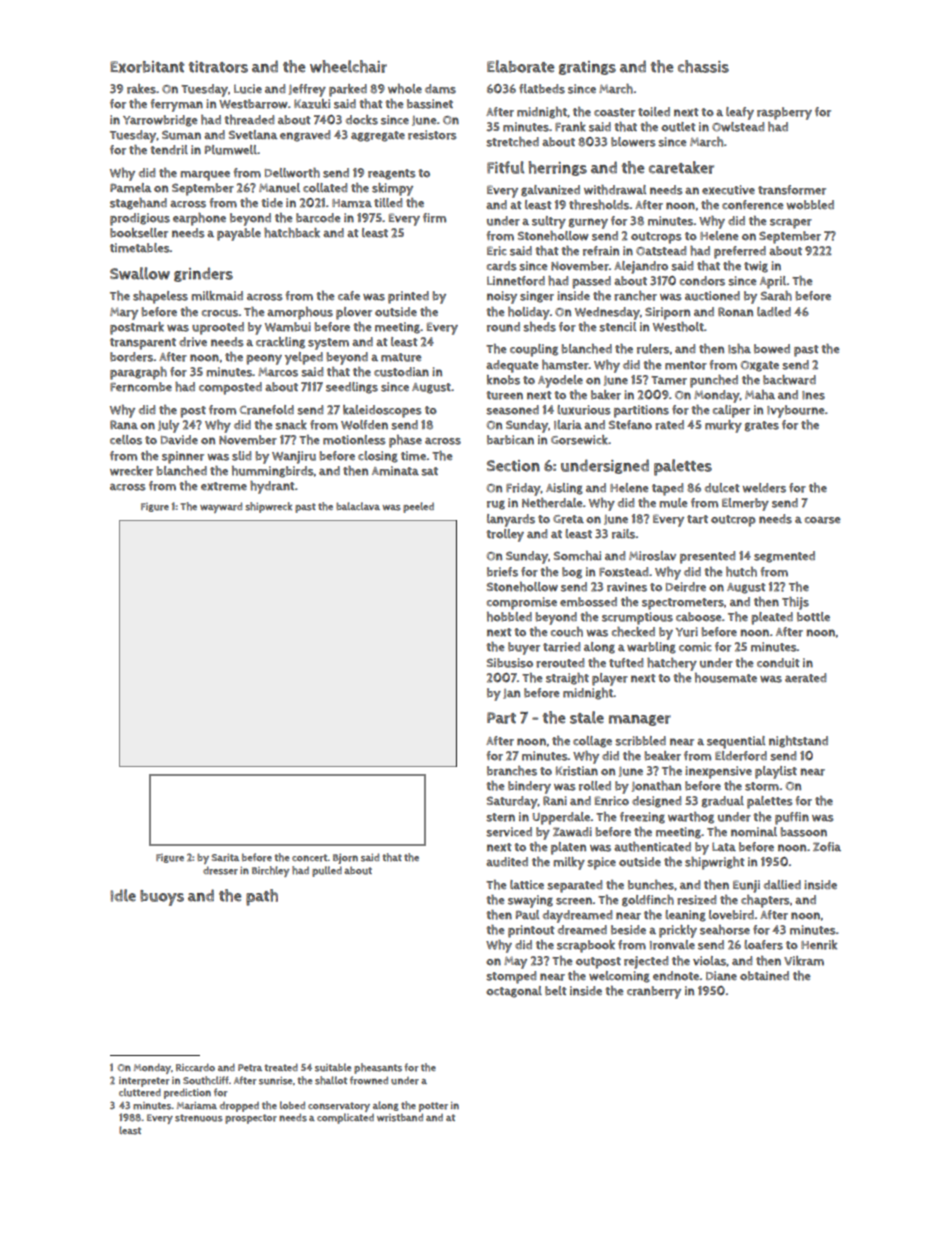 Image resolution: width=952 pixels, height=1233 pixels. Describe the element at coordinates (642, 818) in the screenshot. I see `freezing` at that location.
